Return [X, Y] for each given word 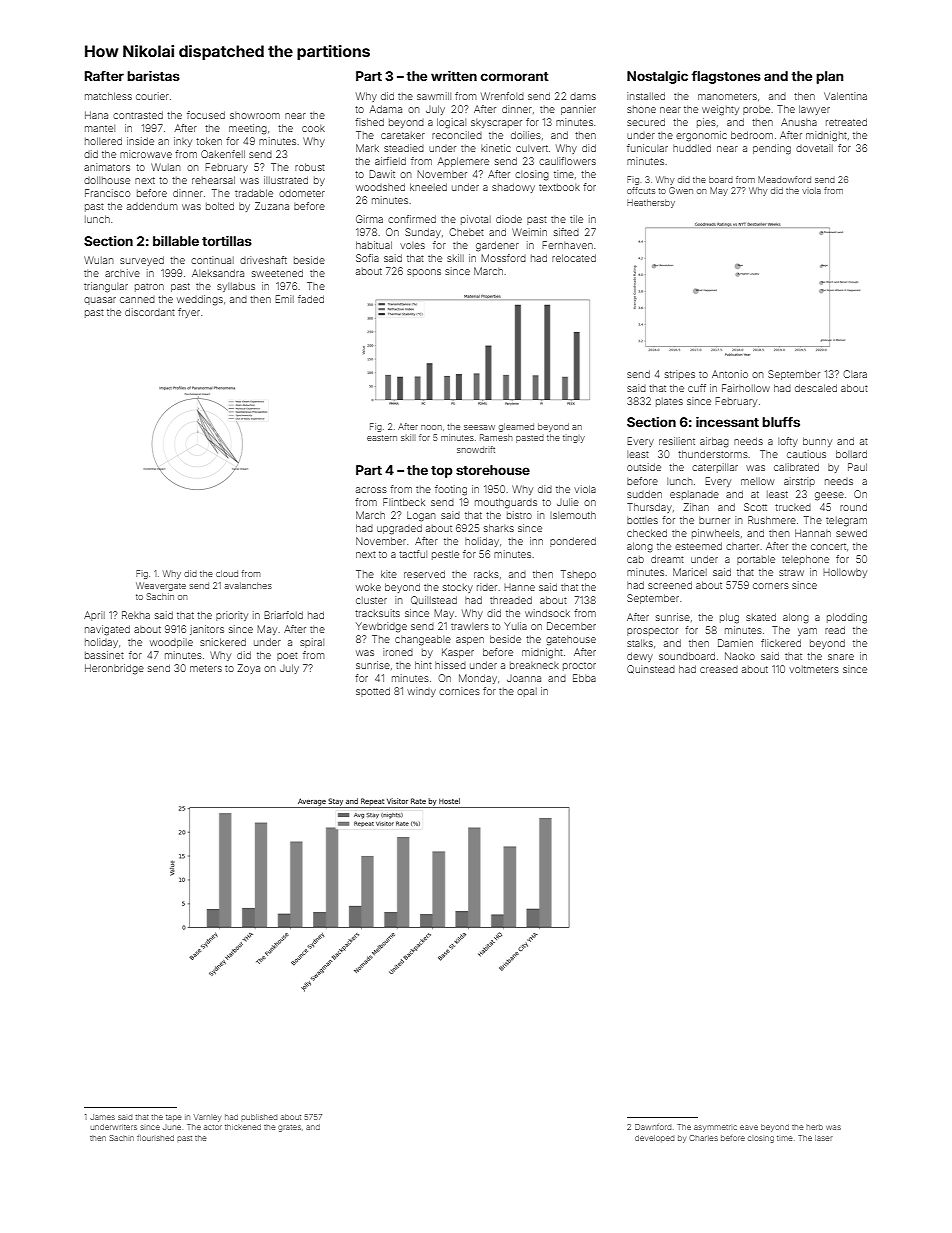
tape [173, 1118]
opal [527, 692]
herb [814, 1127]
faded [311, 299]
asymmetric [715, 1128]
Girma [369, 219]
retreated [846, 122]
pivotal [476, 220]
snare [841, 657]
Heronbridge [114, 669]
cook [313, 128]
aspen [470, 641]
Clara [855, 374]
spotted [373, 692]
